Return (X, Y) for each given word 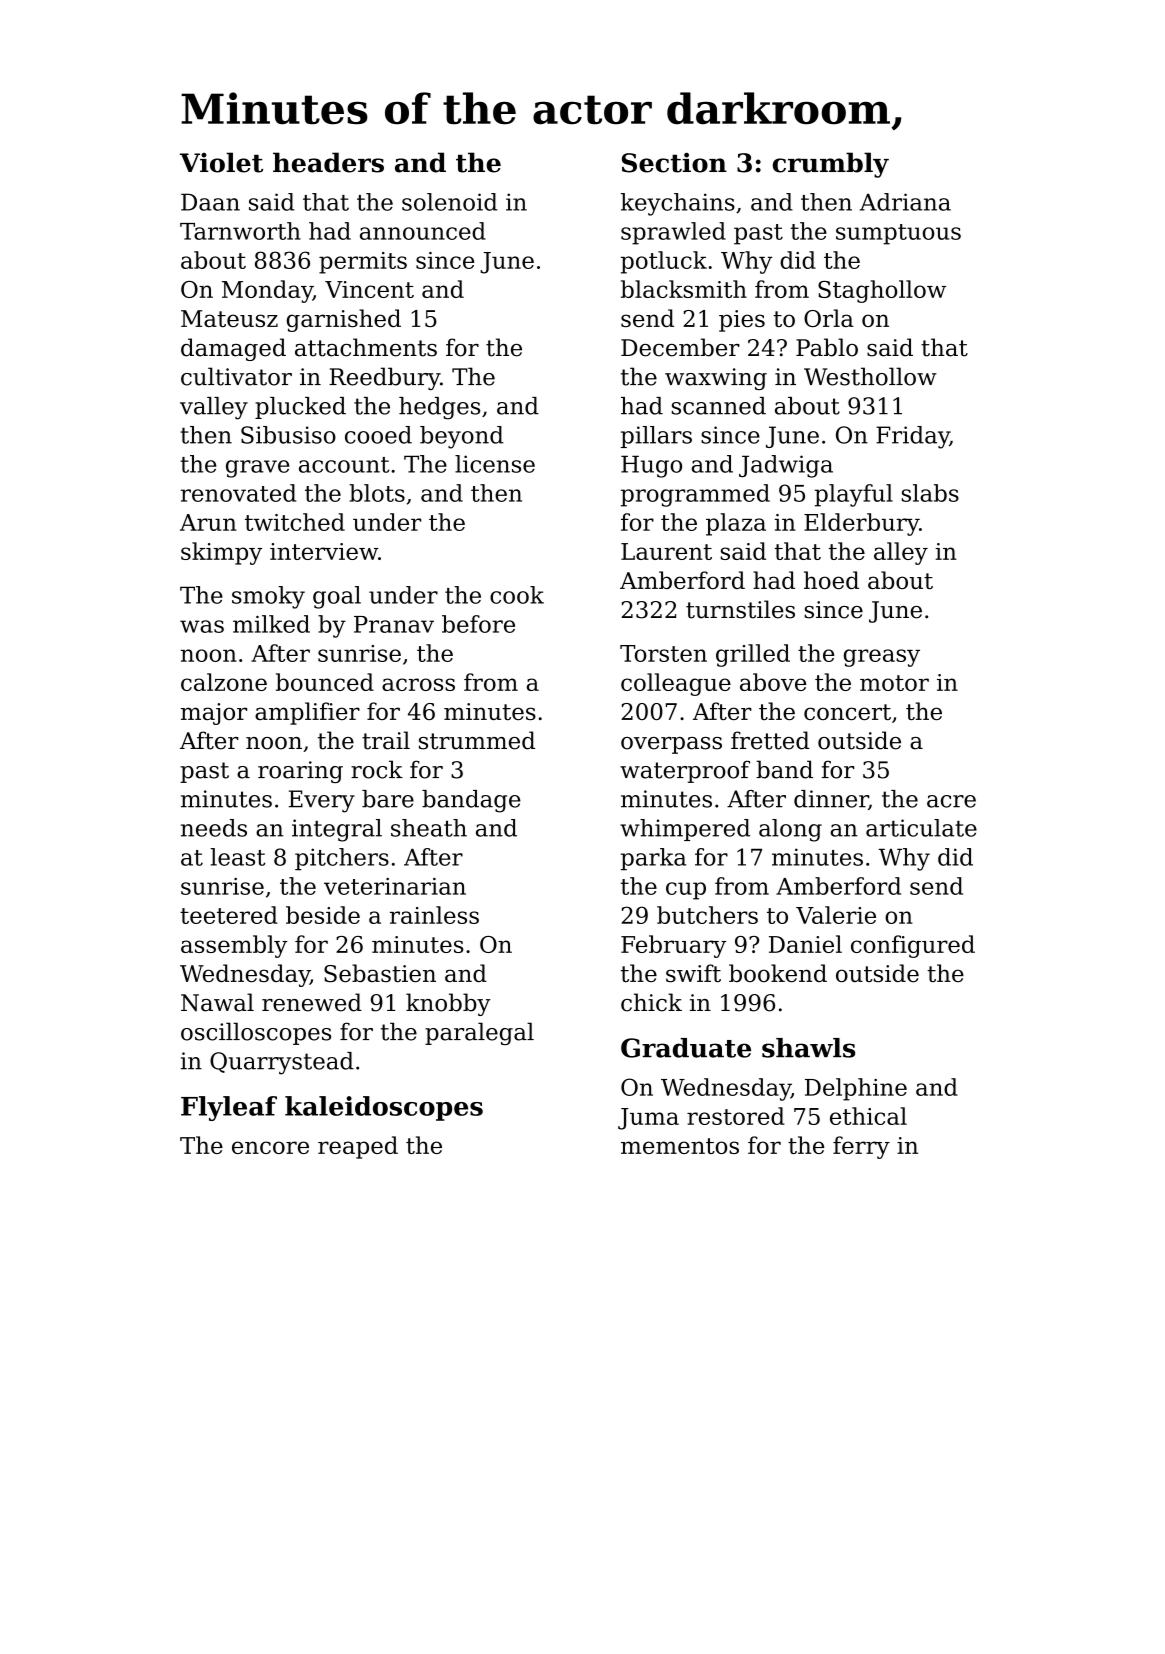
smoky (268, 597)
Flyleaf (229, 1108)
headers (328, 162)
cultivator (236, 376)
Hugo (651, 466)
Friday (913, 437)
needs (214, 828)
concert (847, 712)
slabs (930, 493)
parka (653, 859)
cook (517, 595)
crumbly (831, 165)
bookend (778, 973)
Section (674, 162)
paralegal (479, 1033)
